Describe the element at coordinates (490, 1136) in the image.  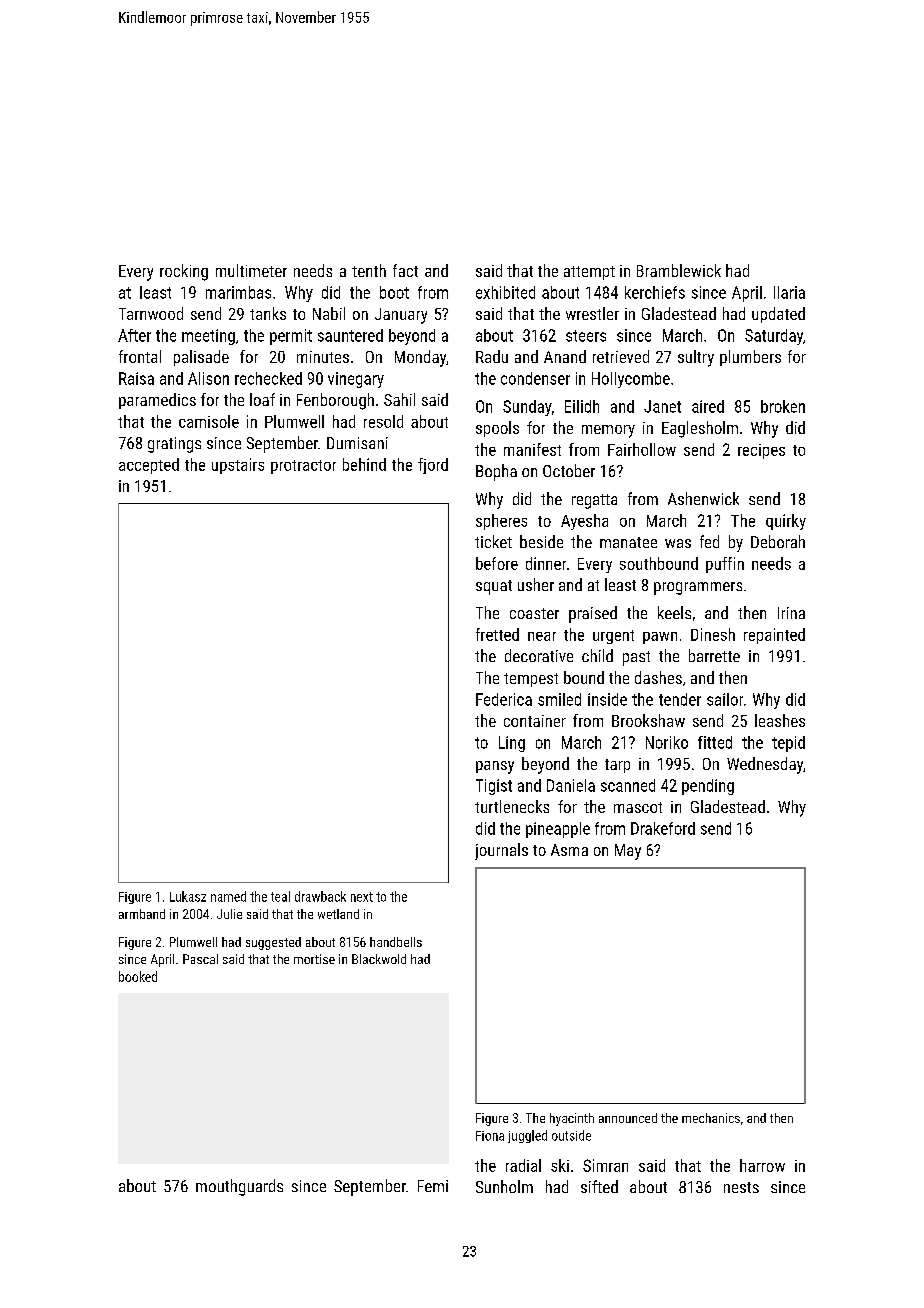
I see `Fiona` at that location.
